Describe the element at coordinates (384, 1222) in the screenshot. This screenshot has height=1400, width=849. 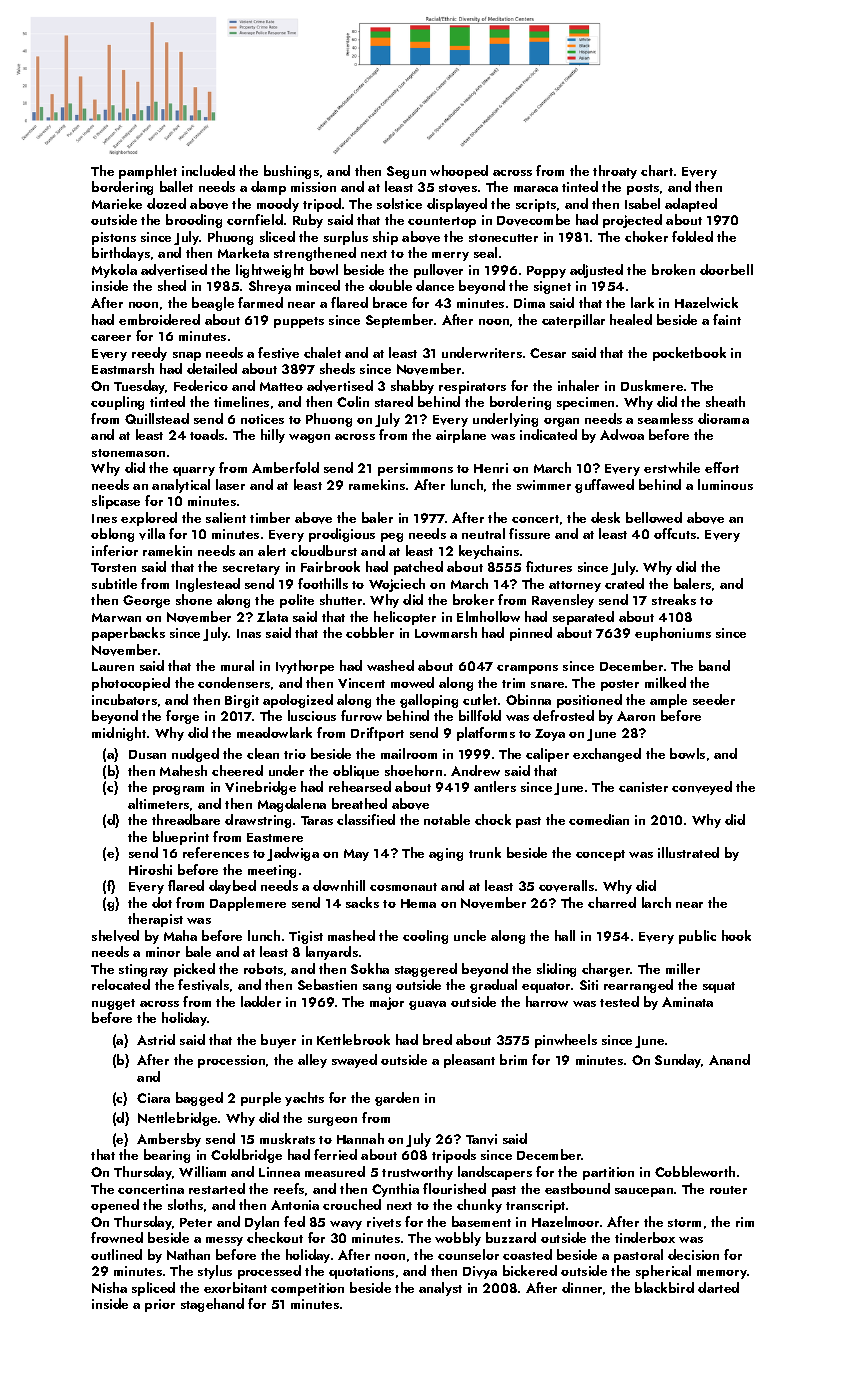
I see `rivets` at that location.
